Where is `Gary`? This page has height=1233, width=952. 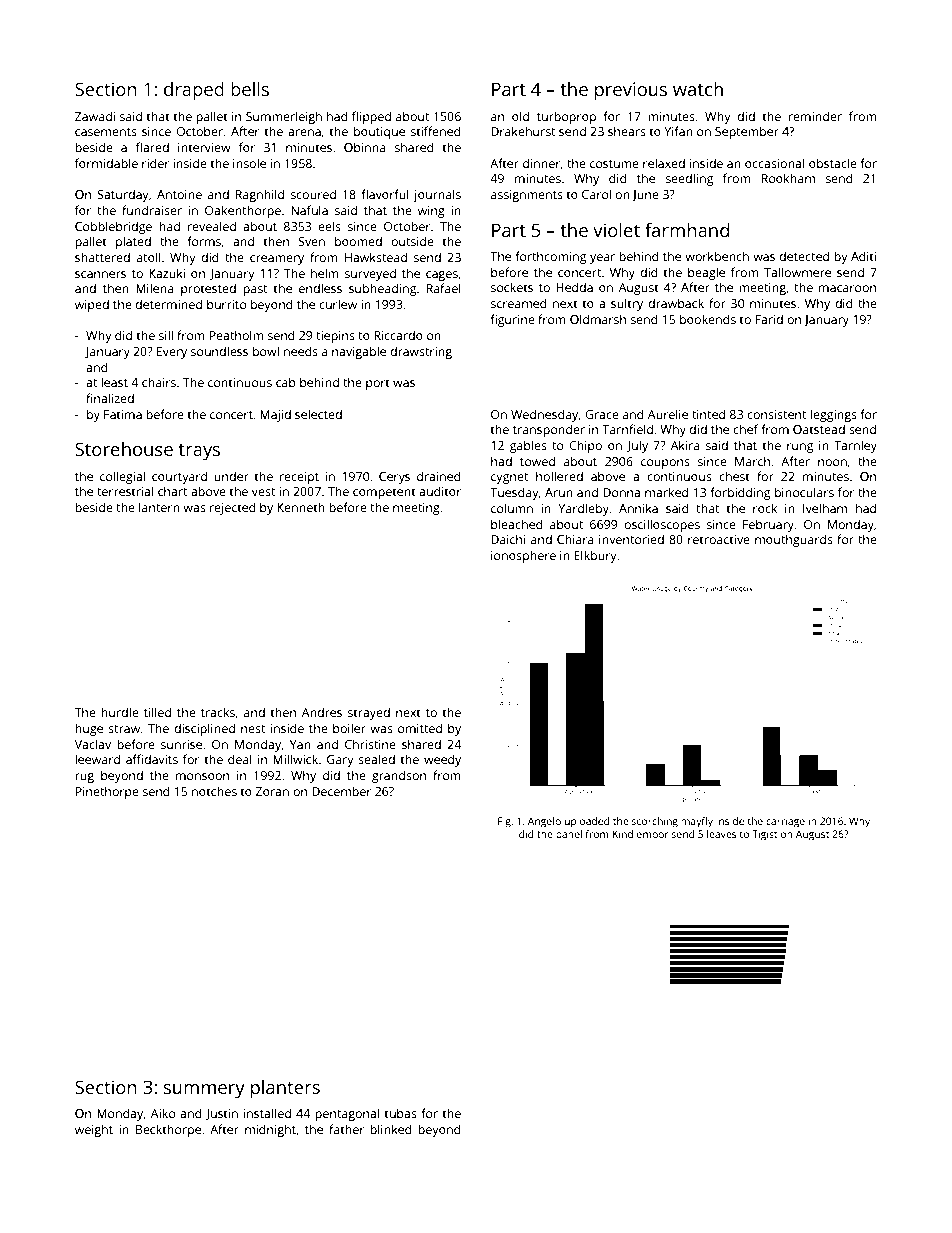 Gary is located at coordinates (340, 761).
